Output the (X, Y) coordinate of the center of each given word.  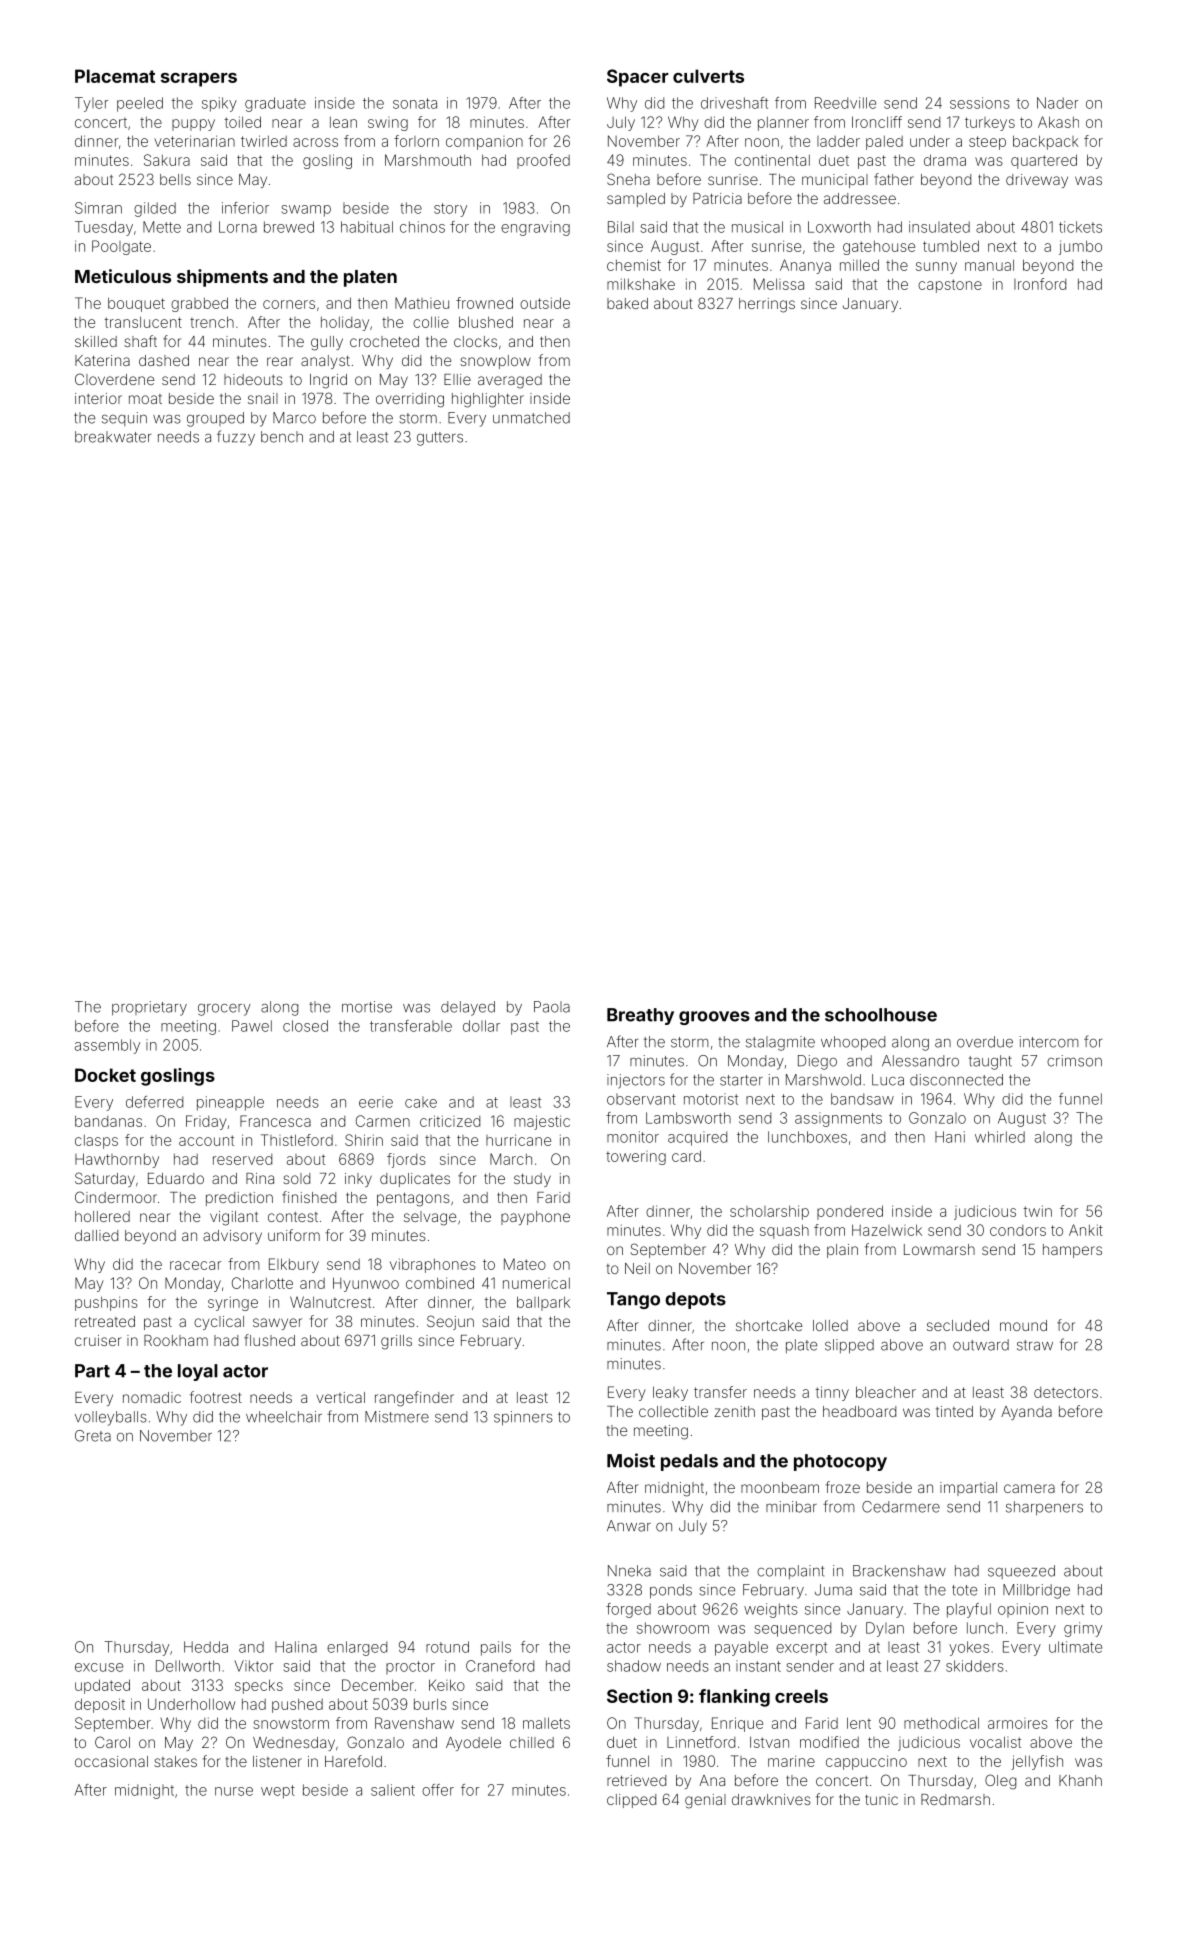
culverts (708, 76)
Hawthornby (117, 1160)
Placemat (115, 76)
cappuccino (866, 1762)
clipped (631, 1801)
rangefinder (414, 1399)
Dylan (885, 1629)
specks (259, 1686)
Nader (1057, 103)
